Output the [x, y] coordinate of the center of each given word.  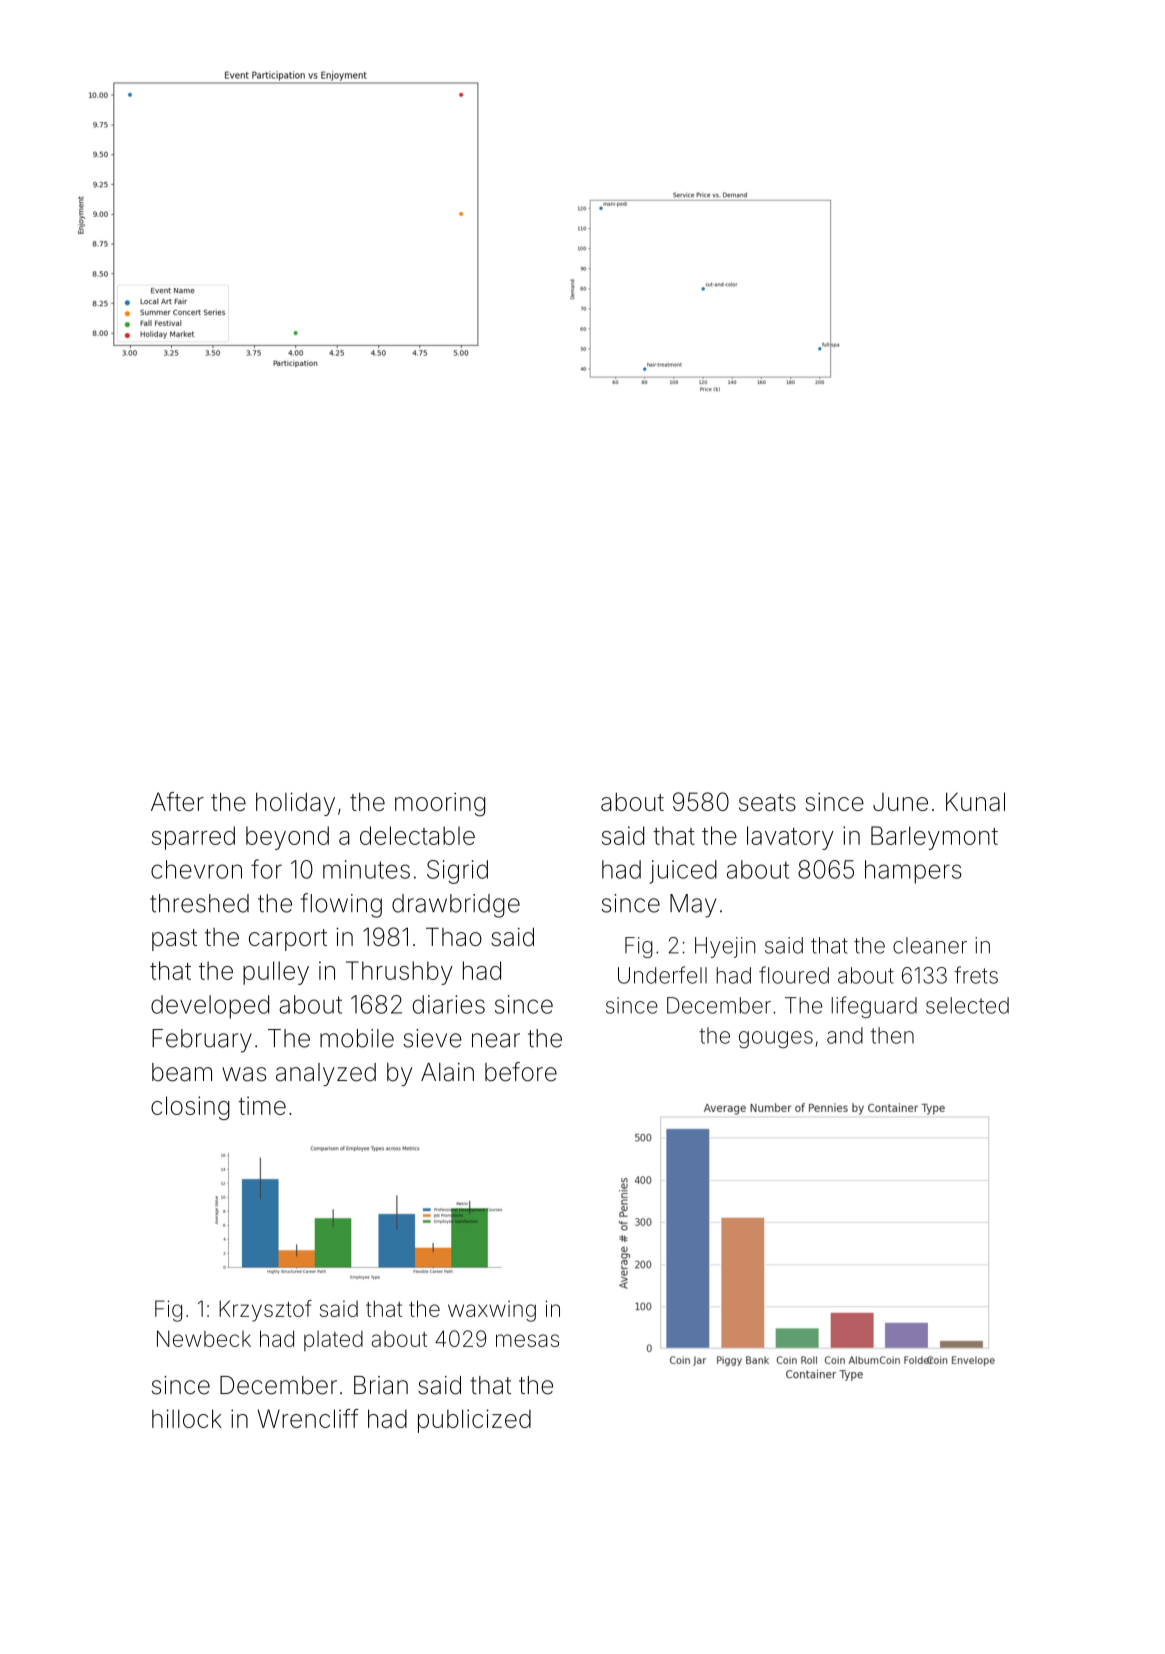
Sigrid [457, 872]
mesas [527, 1340]
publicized [474, 1421]
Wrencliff [308, 1418]
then [892, 1035]
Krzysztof [265, 1311]
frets [976, 975]
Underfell [662, 975]
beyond [287, 838]
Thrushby [399, 973]
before [521, 1072]
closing [190, 1108]
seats [767, 802]
